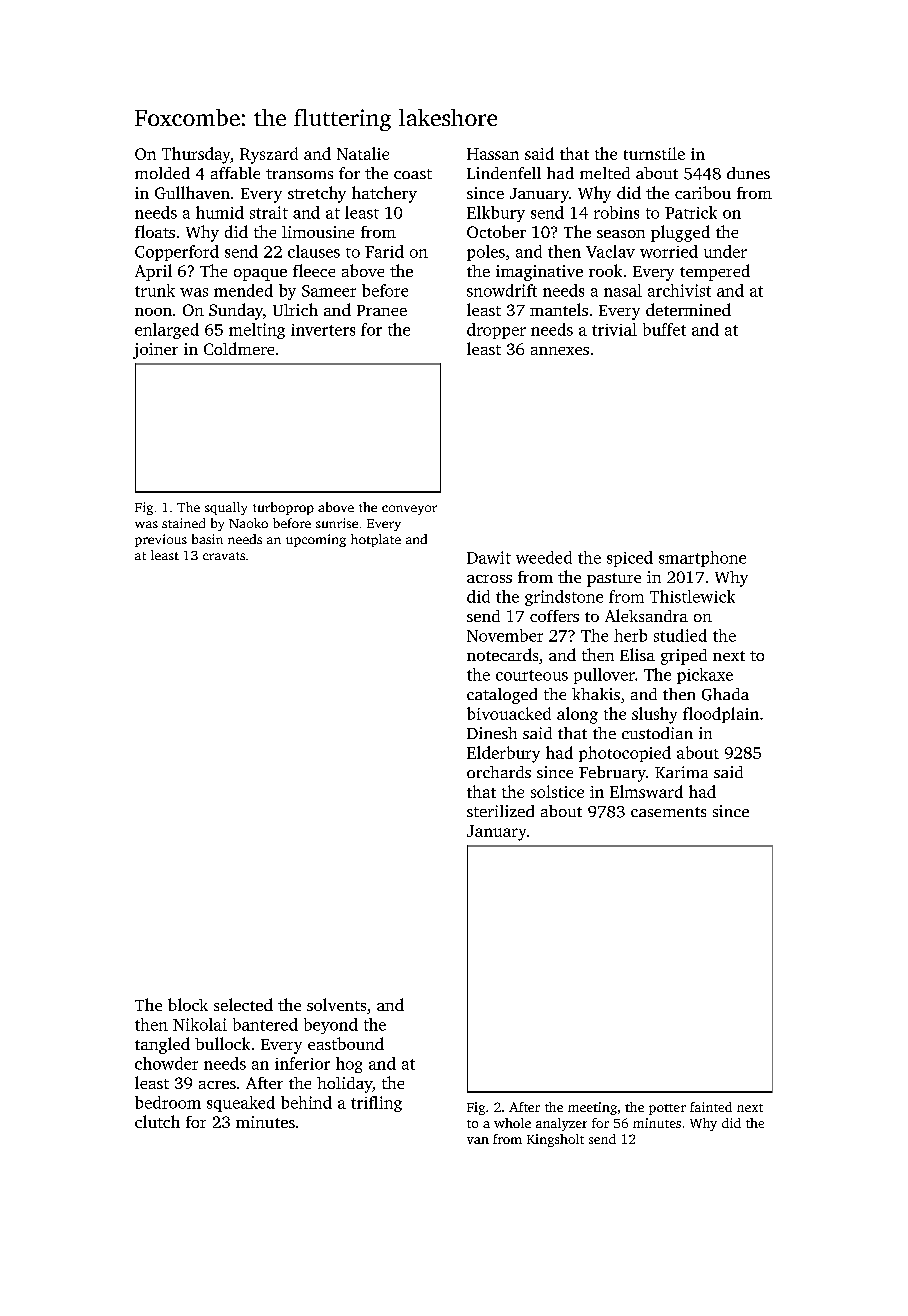 The width and height of the page is (908, 1316). I want to click on fainted, so click(711, 1107).
